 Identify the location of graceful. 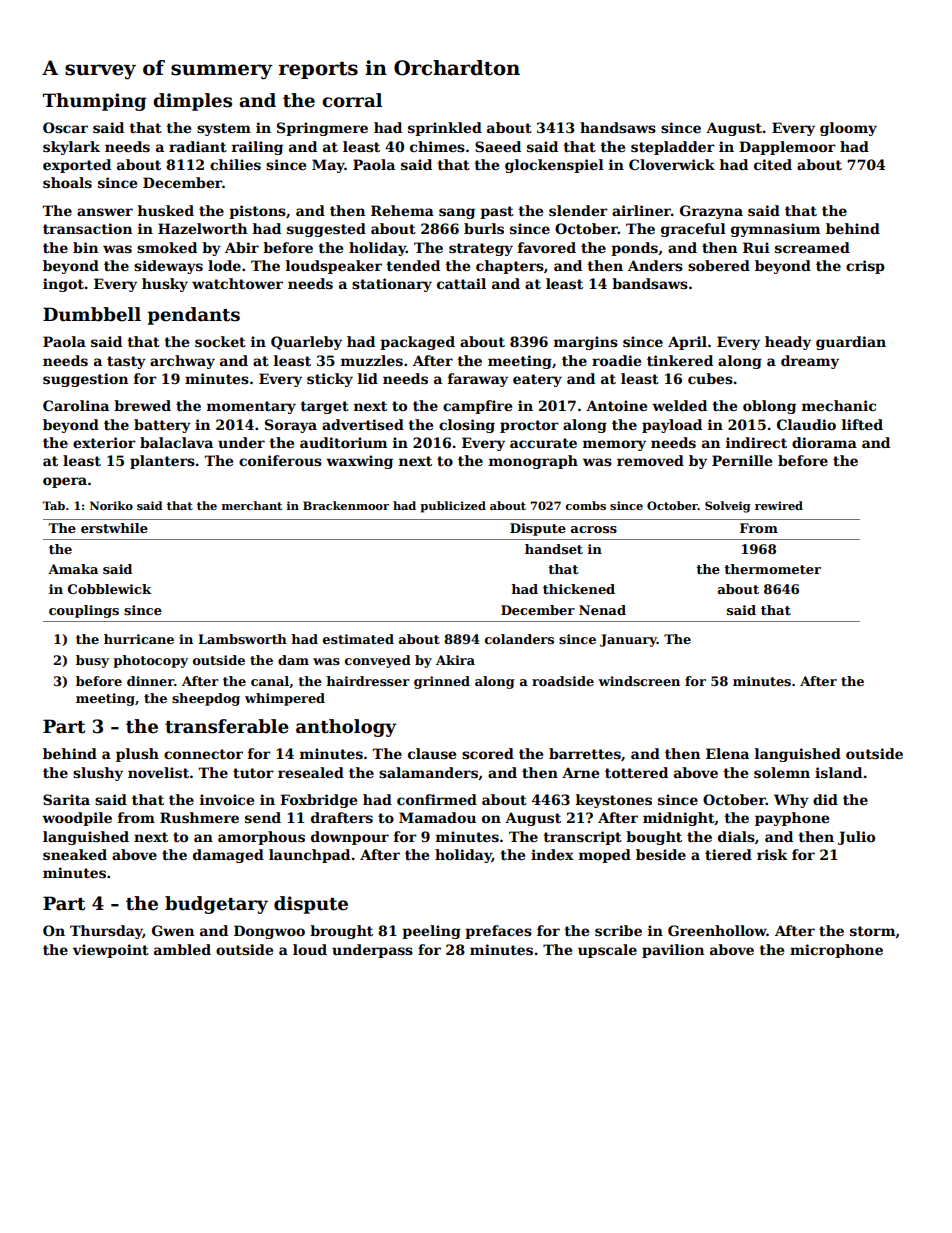
(693, 230).
